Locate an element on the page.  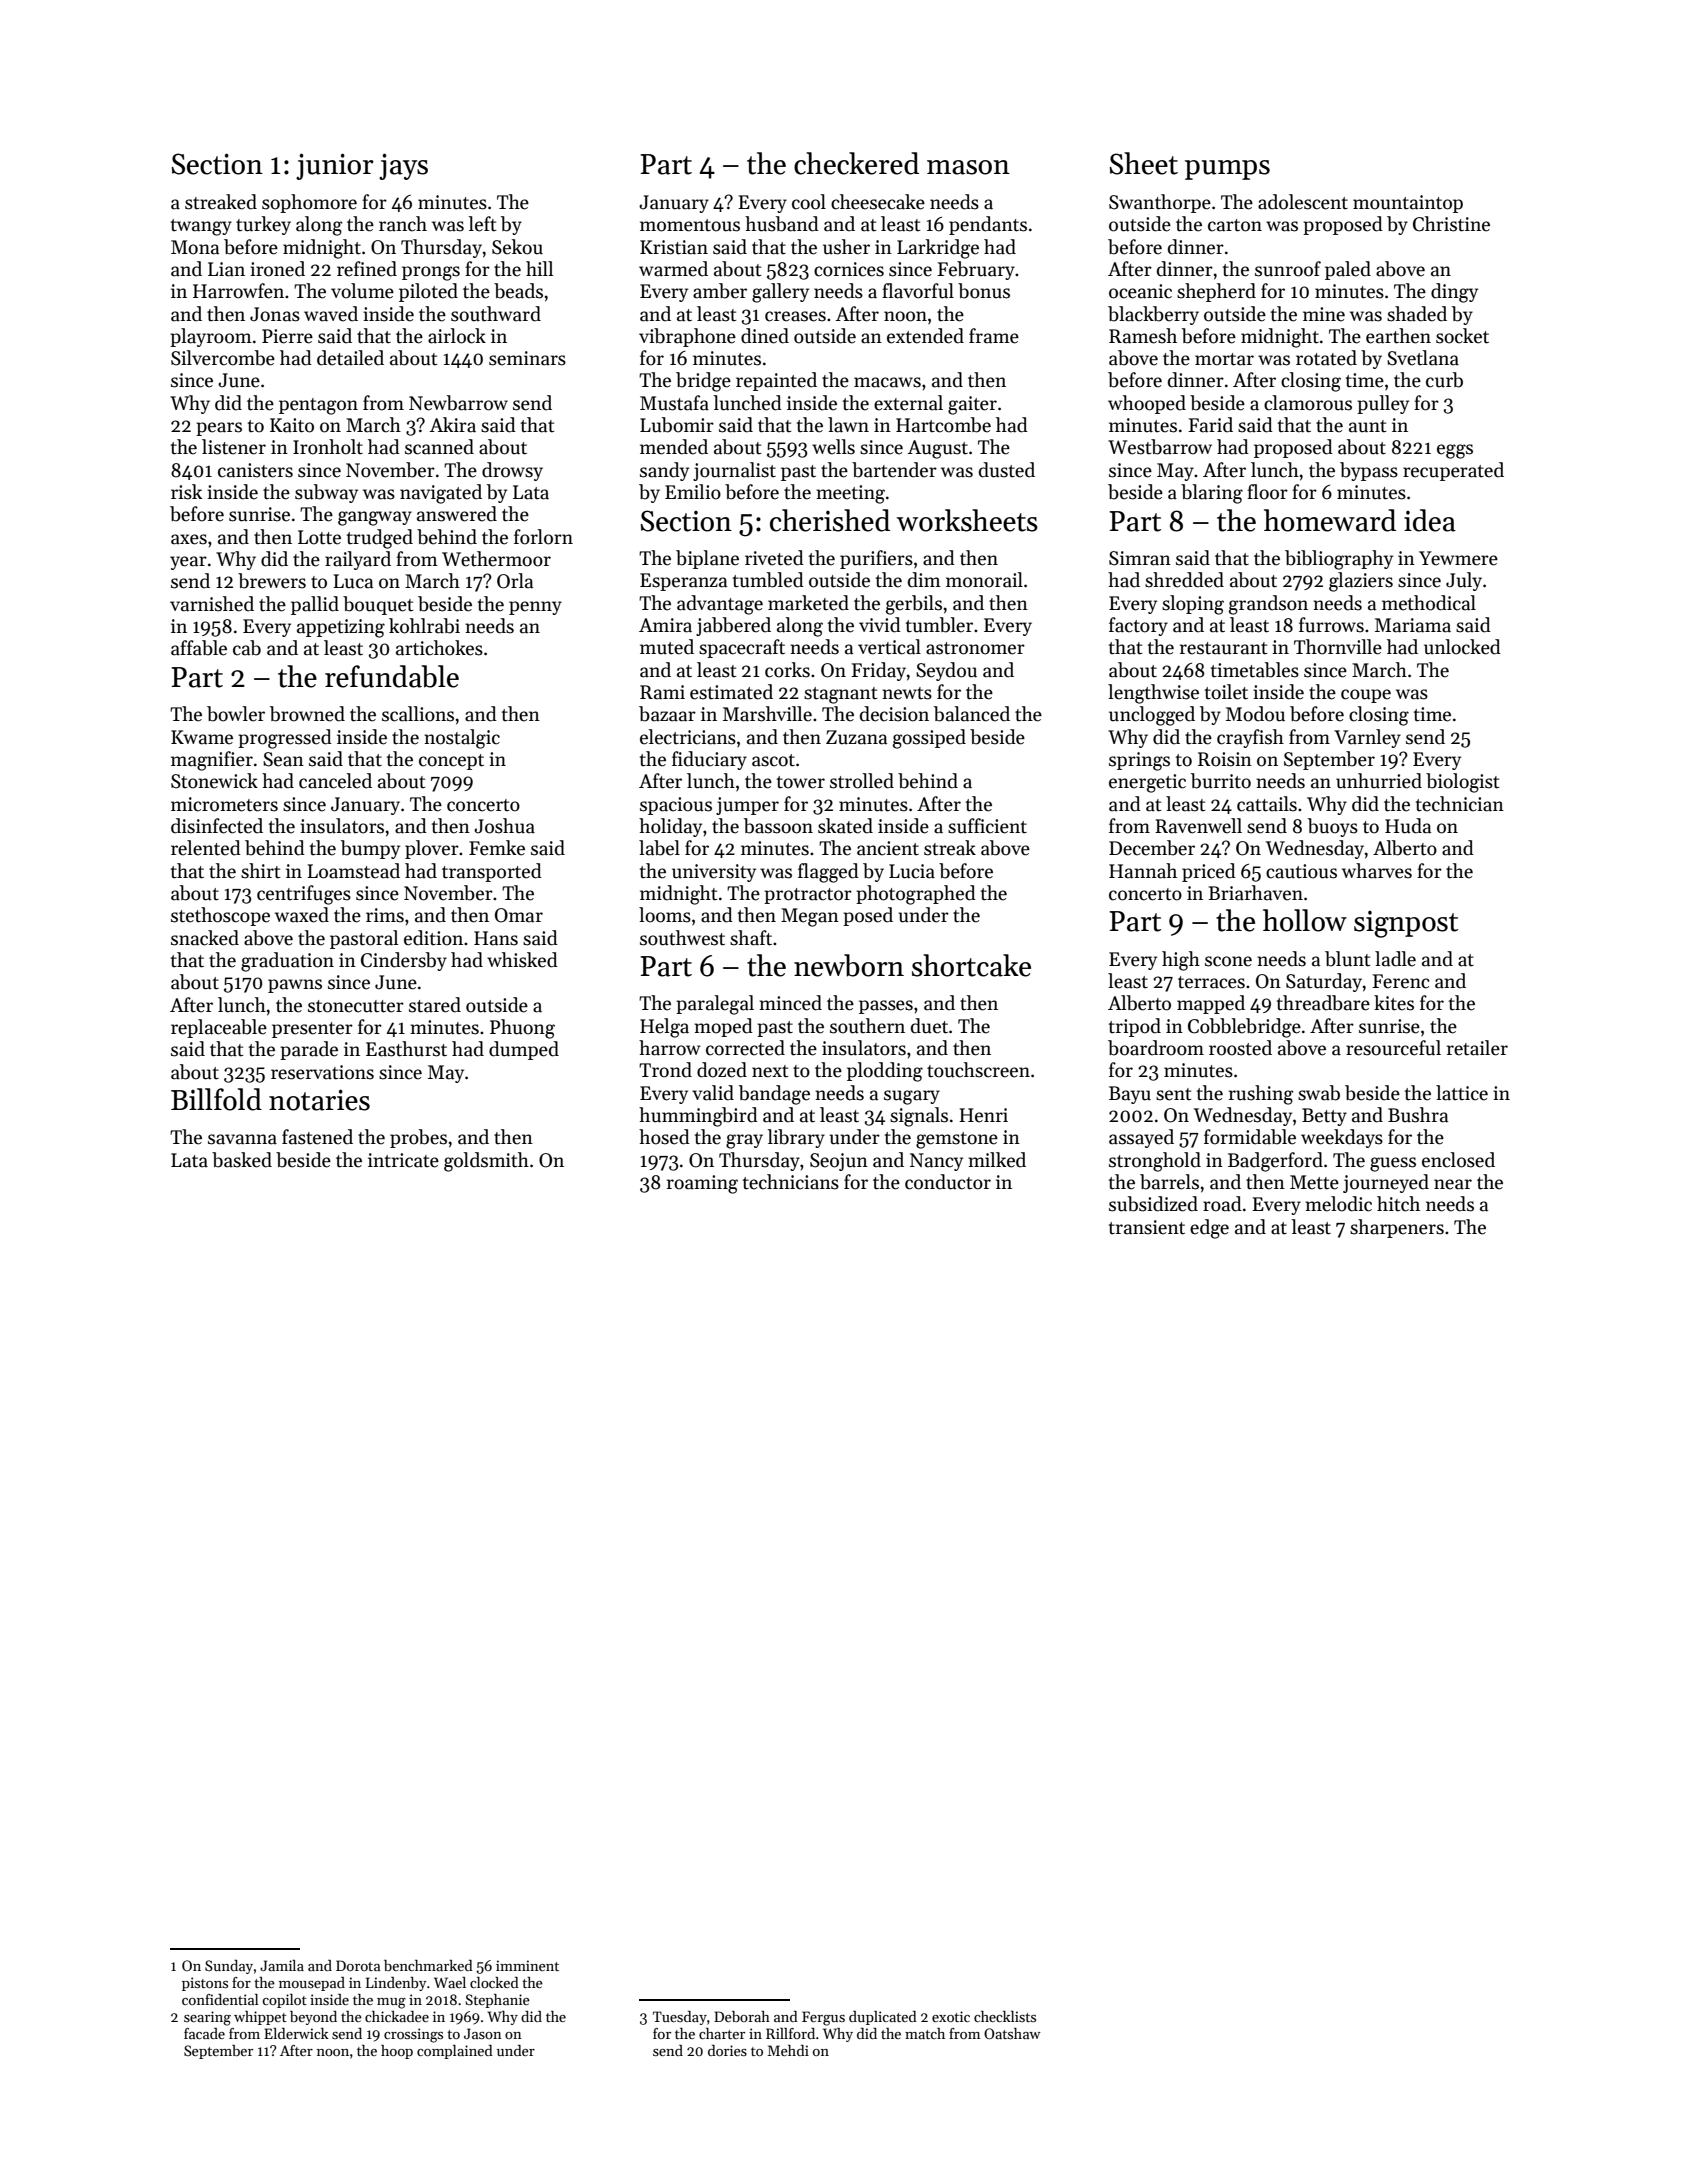
pears is located at coordinates (219, 429).
